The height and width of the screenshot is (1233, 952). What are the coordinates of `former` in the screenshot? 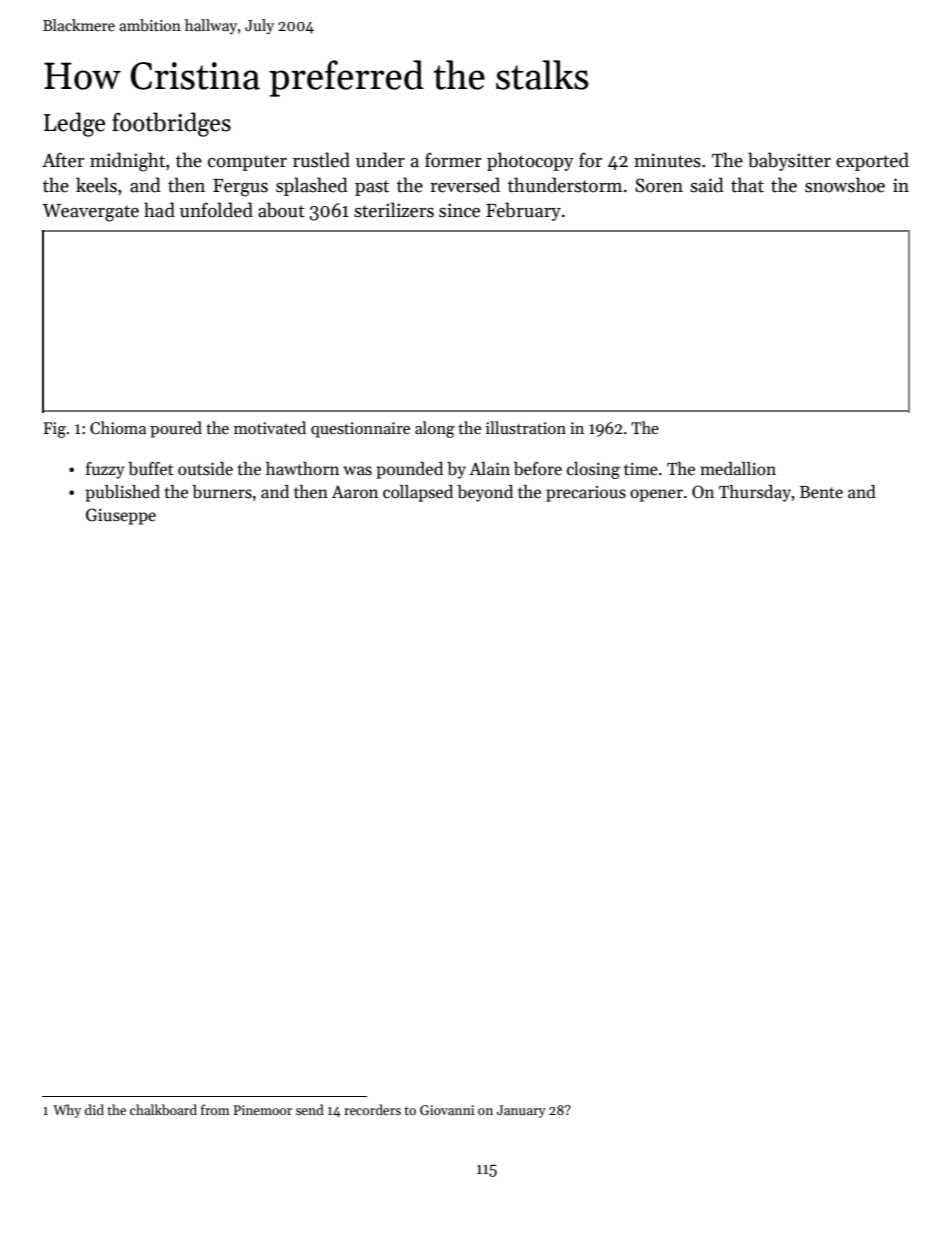 It's located at (453, 160).
